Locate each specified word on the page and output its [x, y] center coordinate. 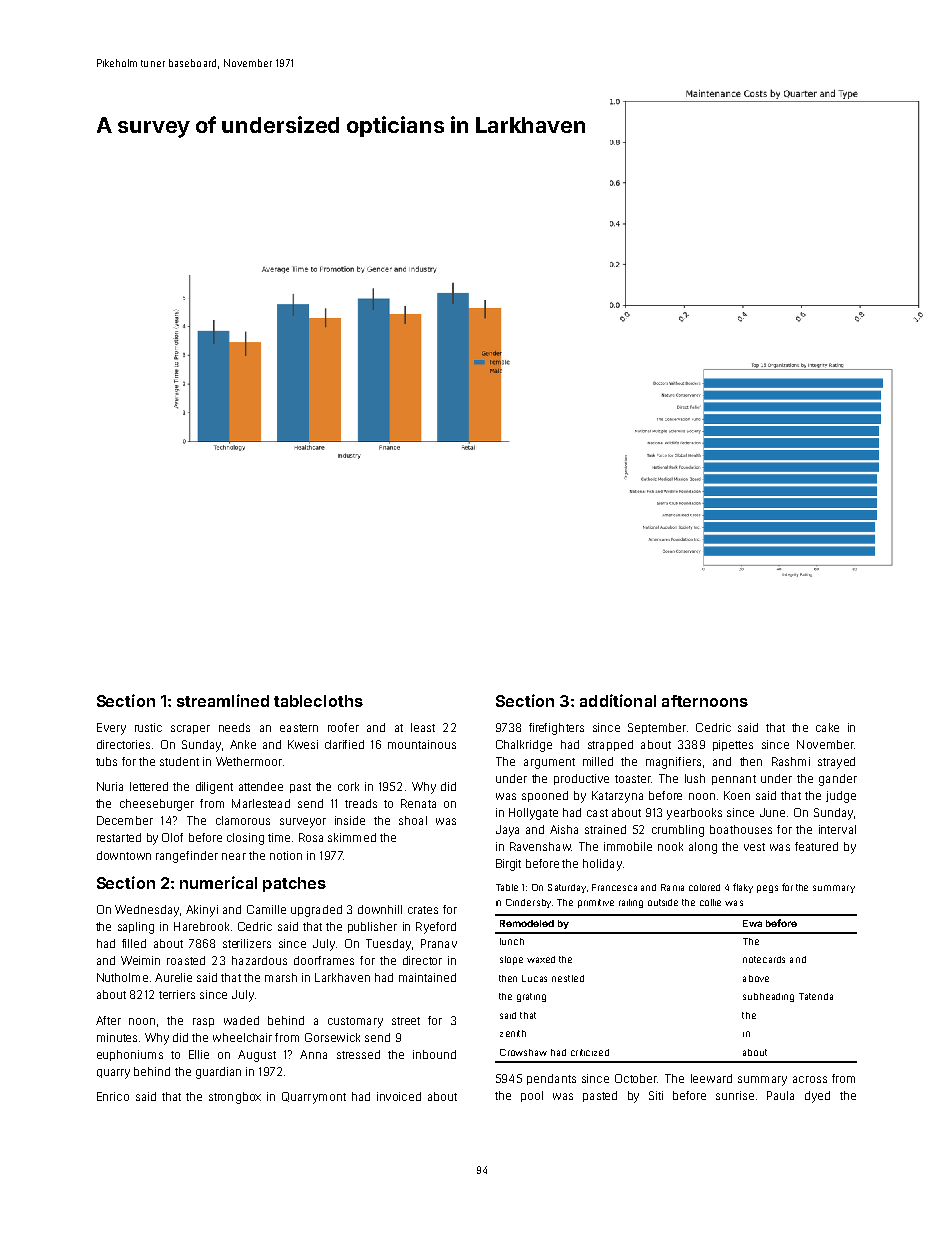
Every [111, 729]
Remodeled [527, 923]
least [423, 727]
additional [618, 700]
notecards [764, 959]
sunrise [735, 1095]
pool [532, 1096]
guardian [218, 1073]
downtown [124, 855]
